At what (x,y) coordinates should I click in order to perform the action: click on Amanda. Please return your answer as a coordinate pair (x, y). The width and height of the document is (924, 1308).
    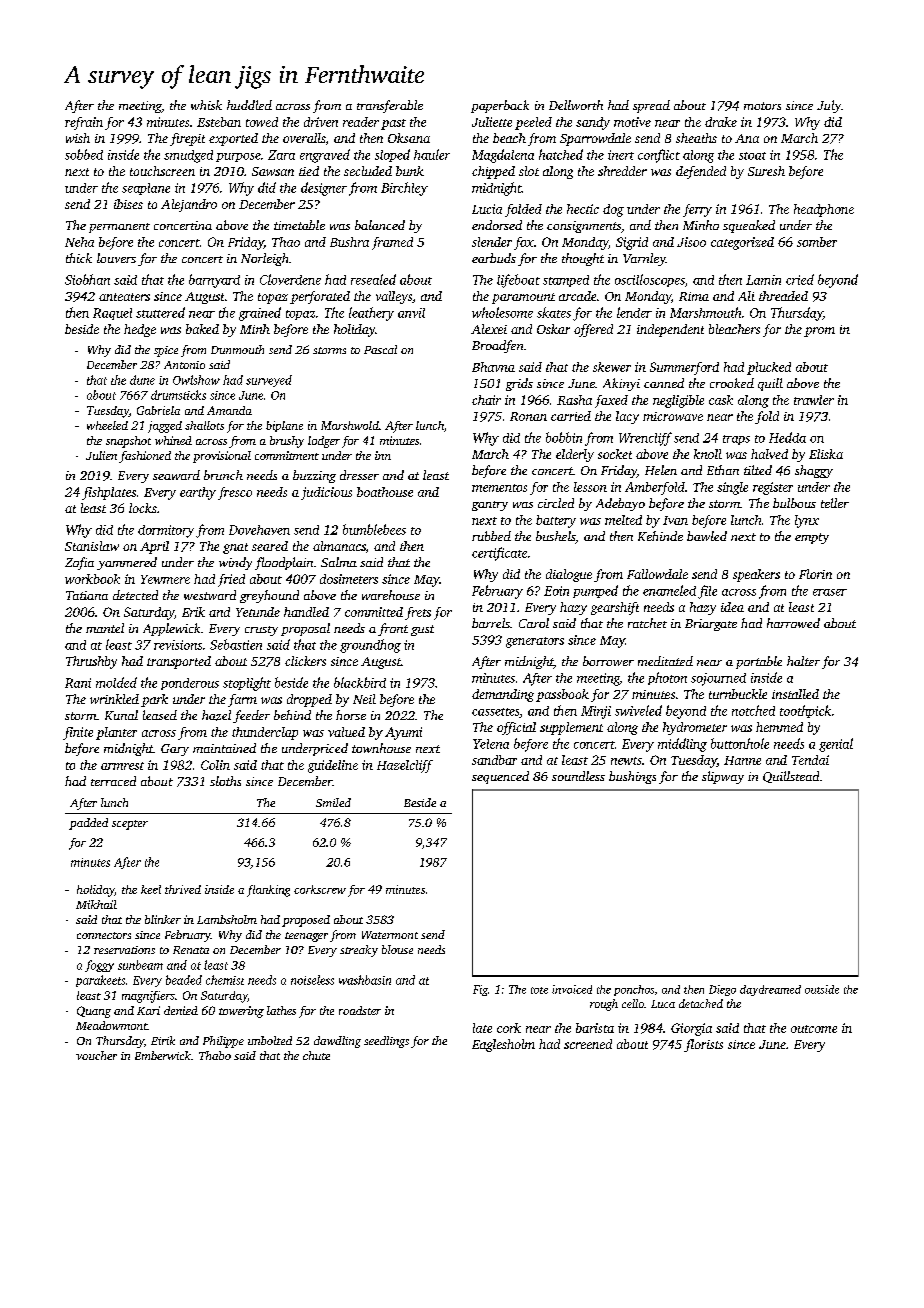
    Looking at the image, I should click on (229, 410).
